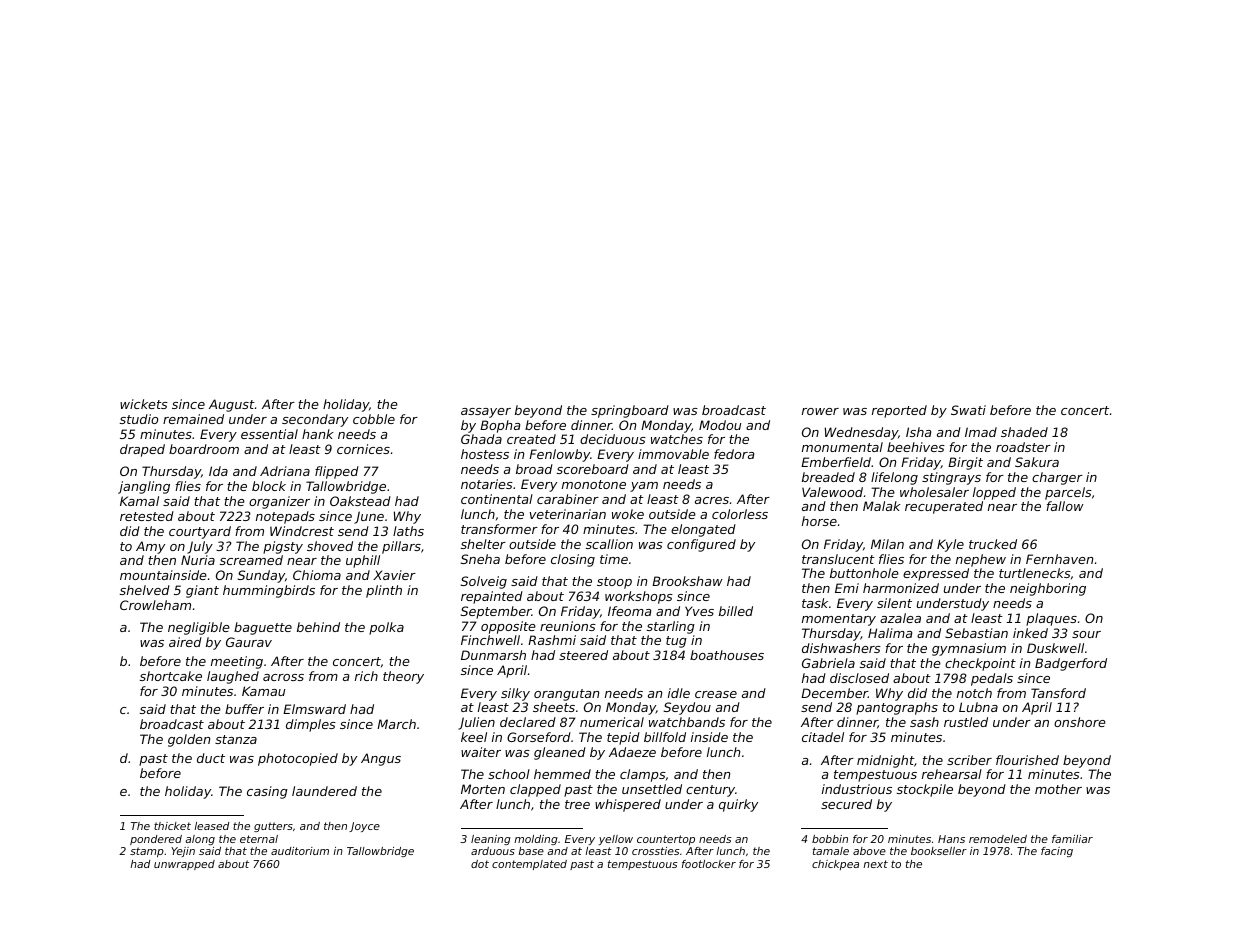 This screenshot has height=952, width=1233. I want to click on wickets, so click(144, 404).
